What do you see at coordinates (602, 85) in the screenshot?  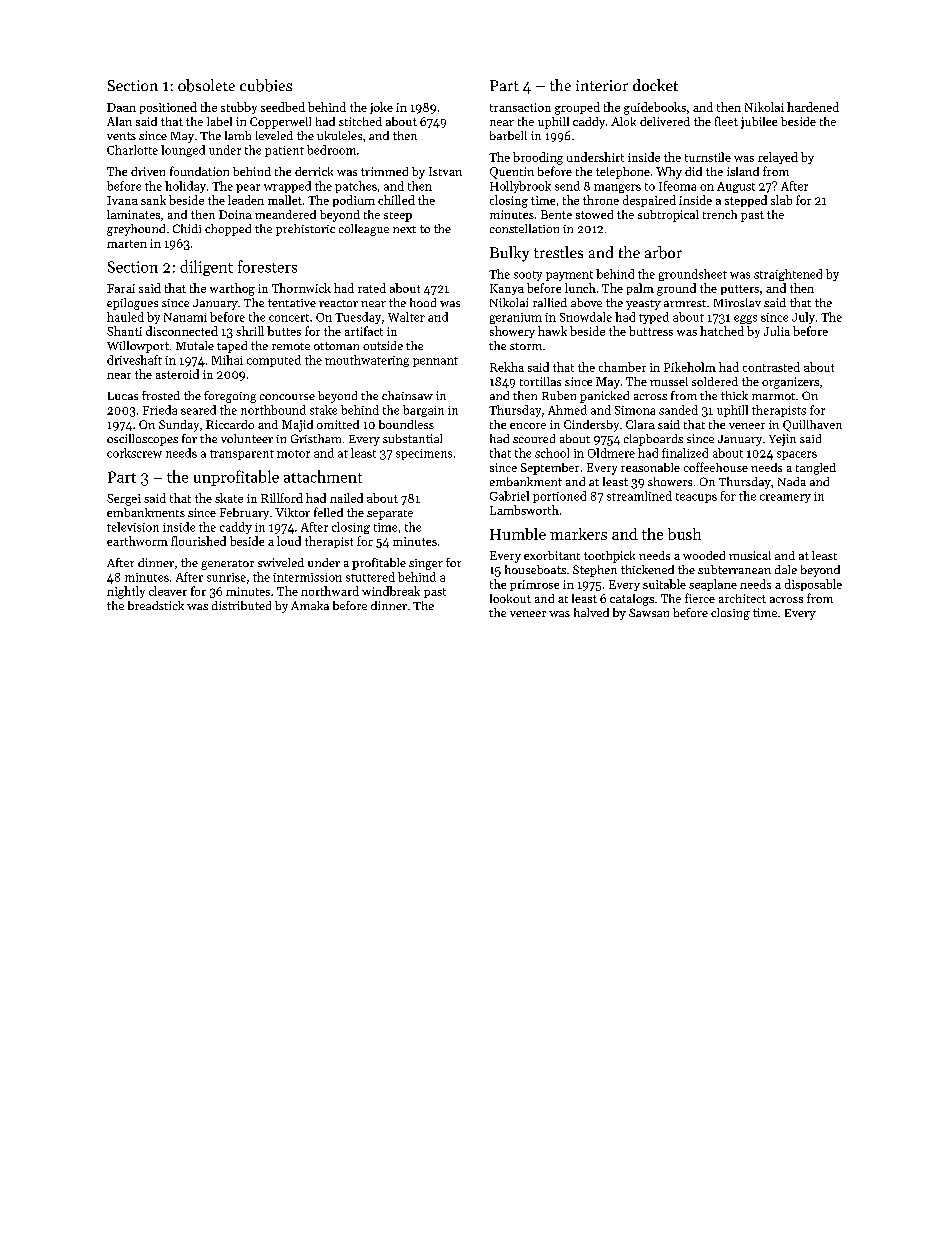 I see `interior` at bounding box center [602, 85].
